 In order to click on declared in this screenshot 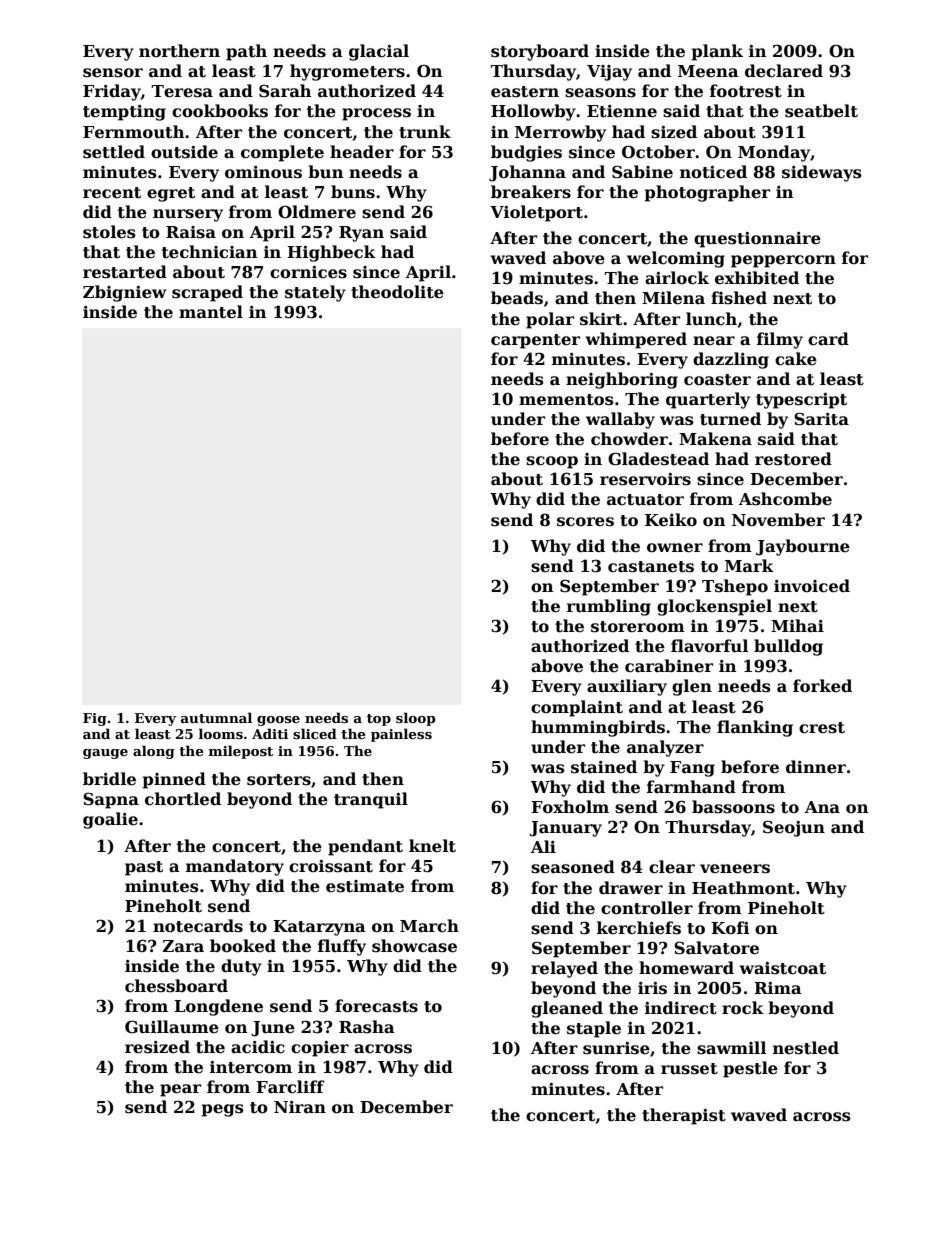, I will do `click(784, 71)`.
